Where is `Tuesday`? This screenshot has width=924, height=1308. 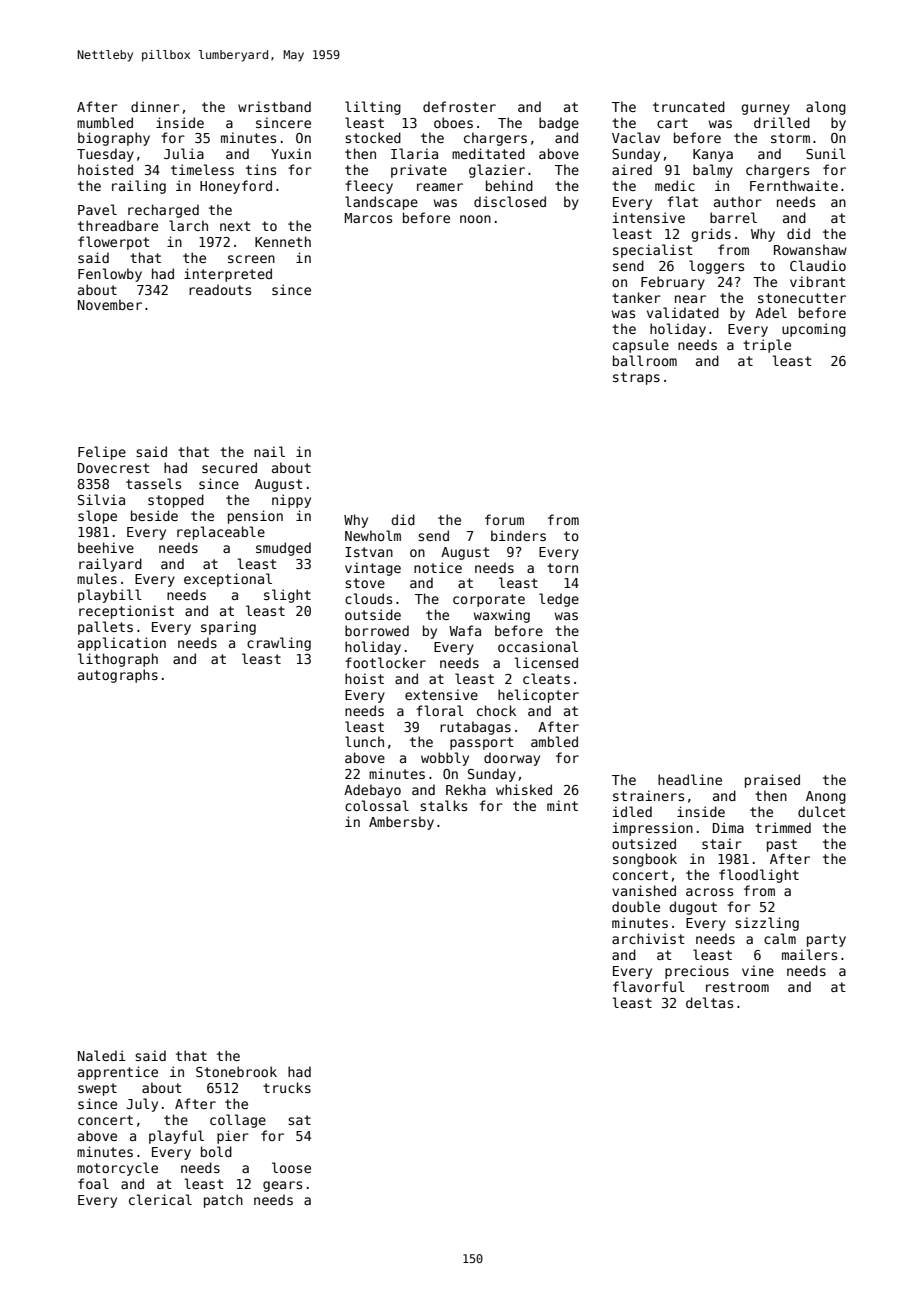
Tuesday is located at coordinates (105, 155).
